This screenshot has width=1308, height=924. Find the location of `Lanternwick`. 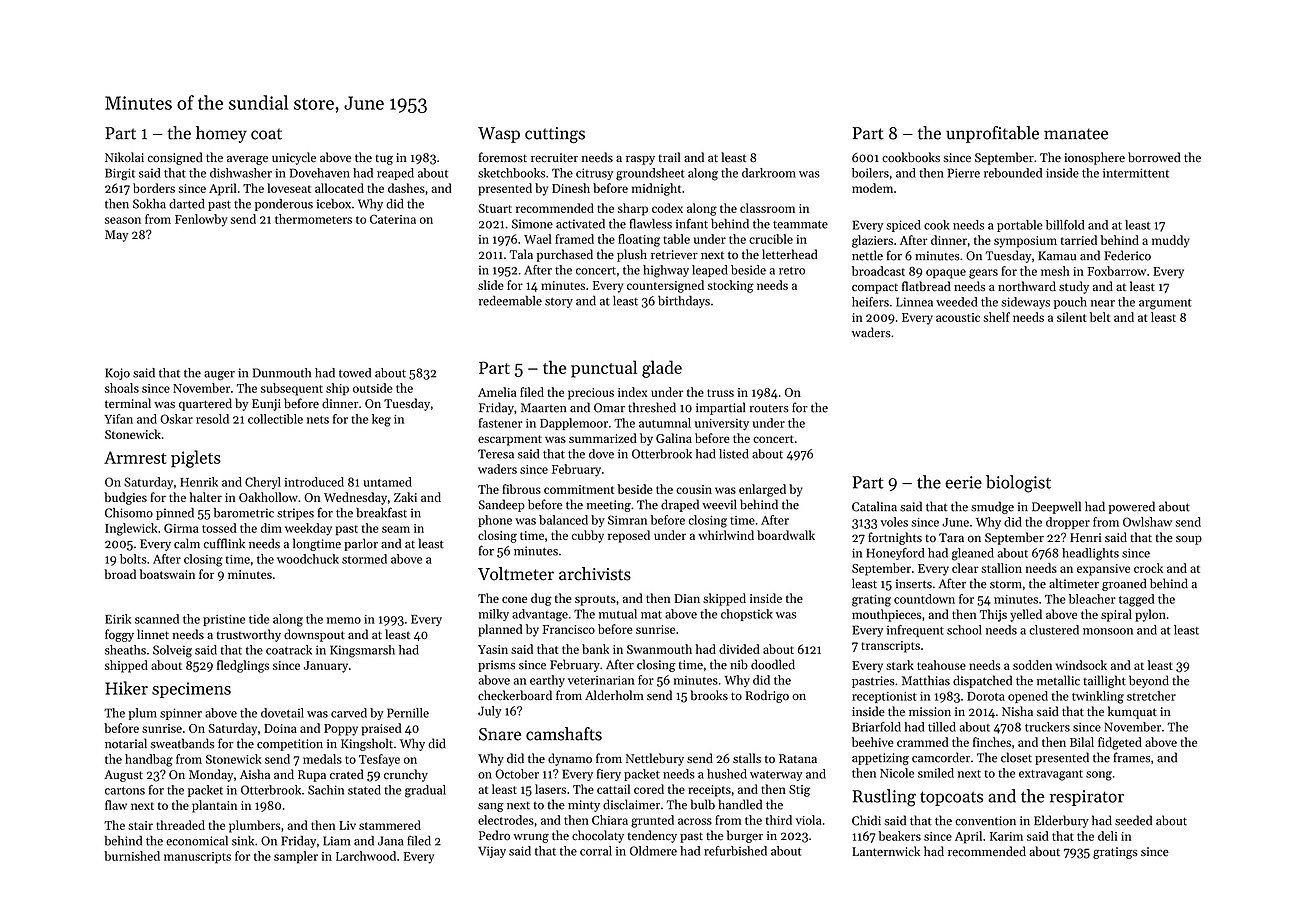

Lanternwick is located at coordinates (886, 851).
